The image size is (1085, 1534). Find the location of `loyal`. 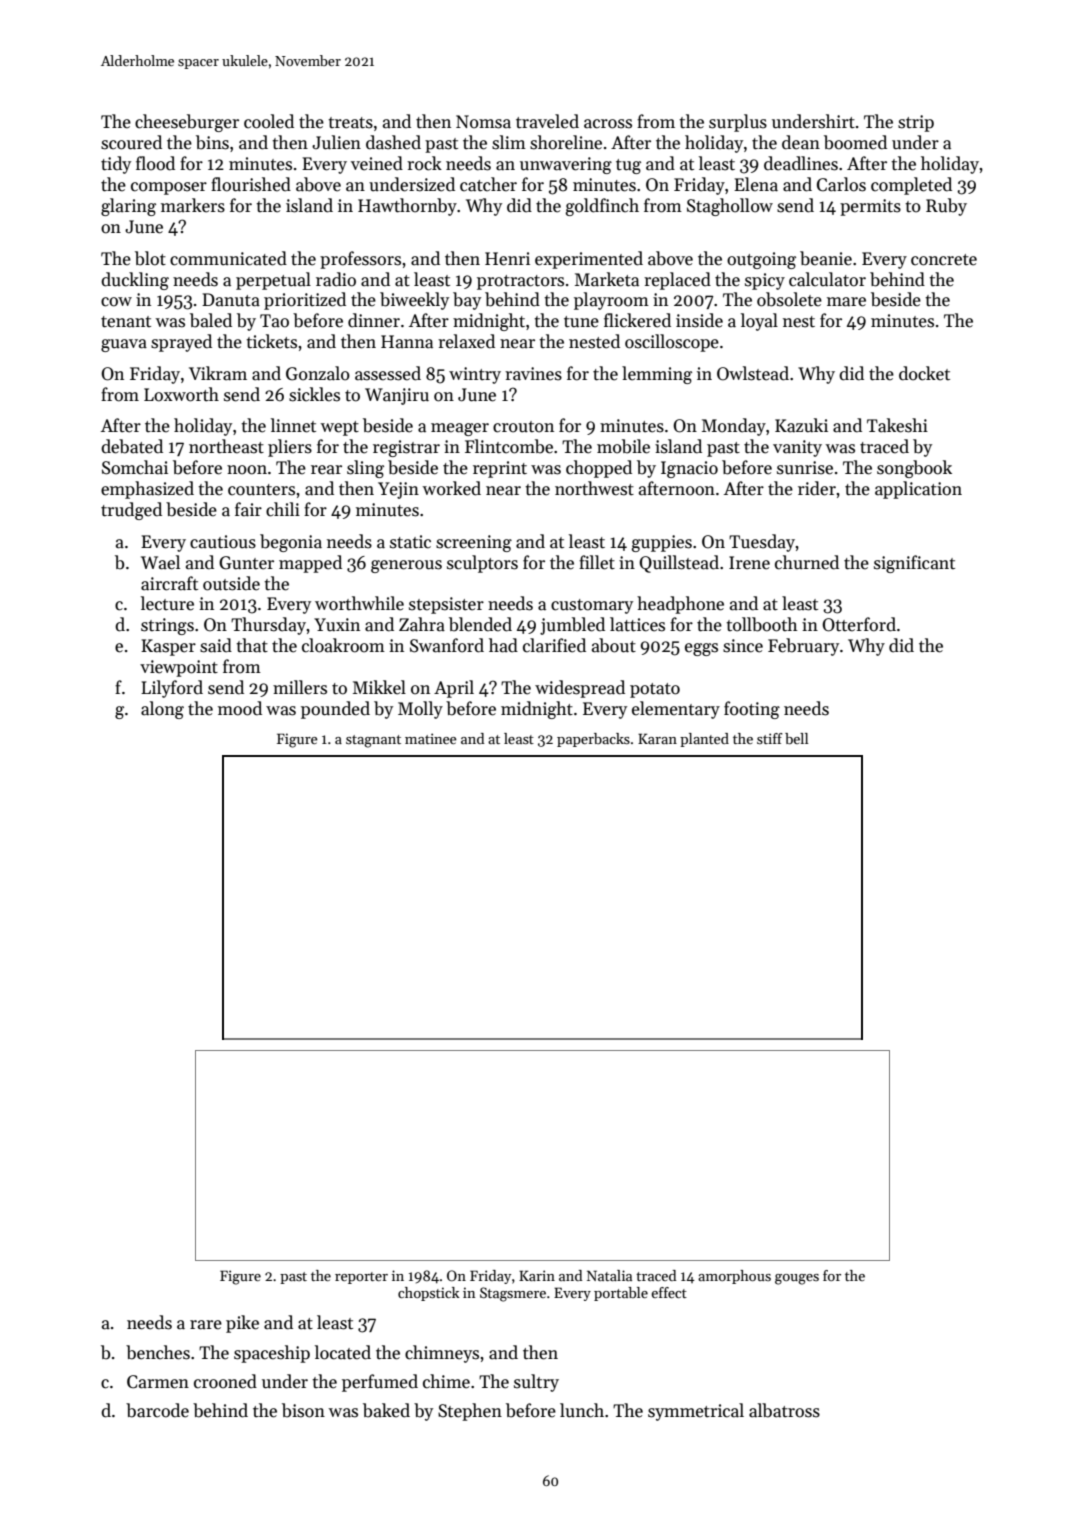

loyal is located at coordinates (759, 322).
